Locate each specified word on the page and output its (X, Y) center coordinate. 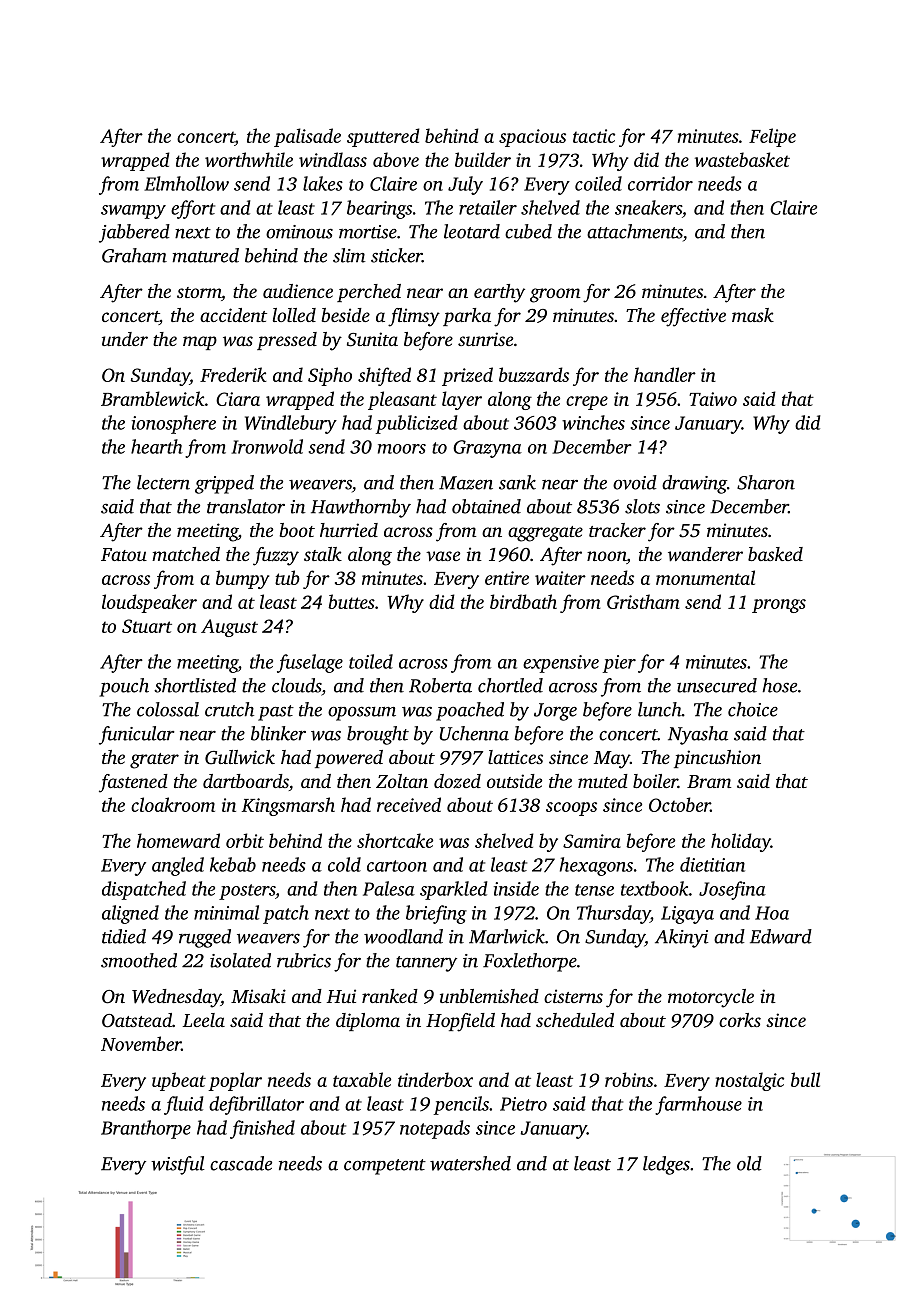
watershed (470, 1163)
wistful (177, 1165)
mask (753, 315)
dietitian (712, 864)
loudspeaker (149, 603)
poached (470, 711)
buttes (351, 601)
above (396, 159)
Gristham (643, 601)
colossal (168, 709)
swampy (133, 212)
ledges (666, 1165)
